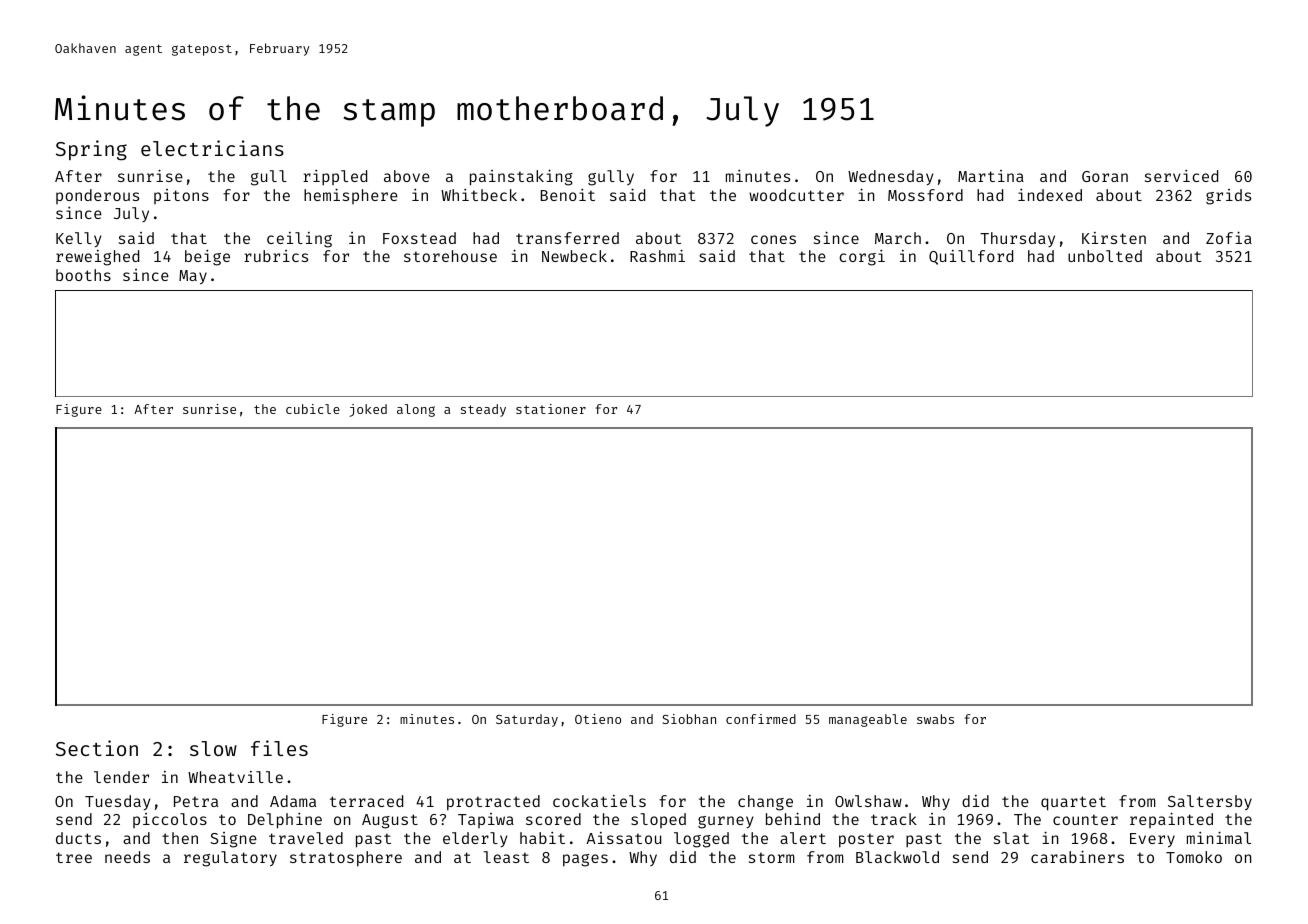 Image resolution: width=1308 pixels, height=924 pixels. Describe the element at coordinates (567, 238) in the screenshot. I see `transferred` at that location.
